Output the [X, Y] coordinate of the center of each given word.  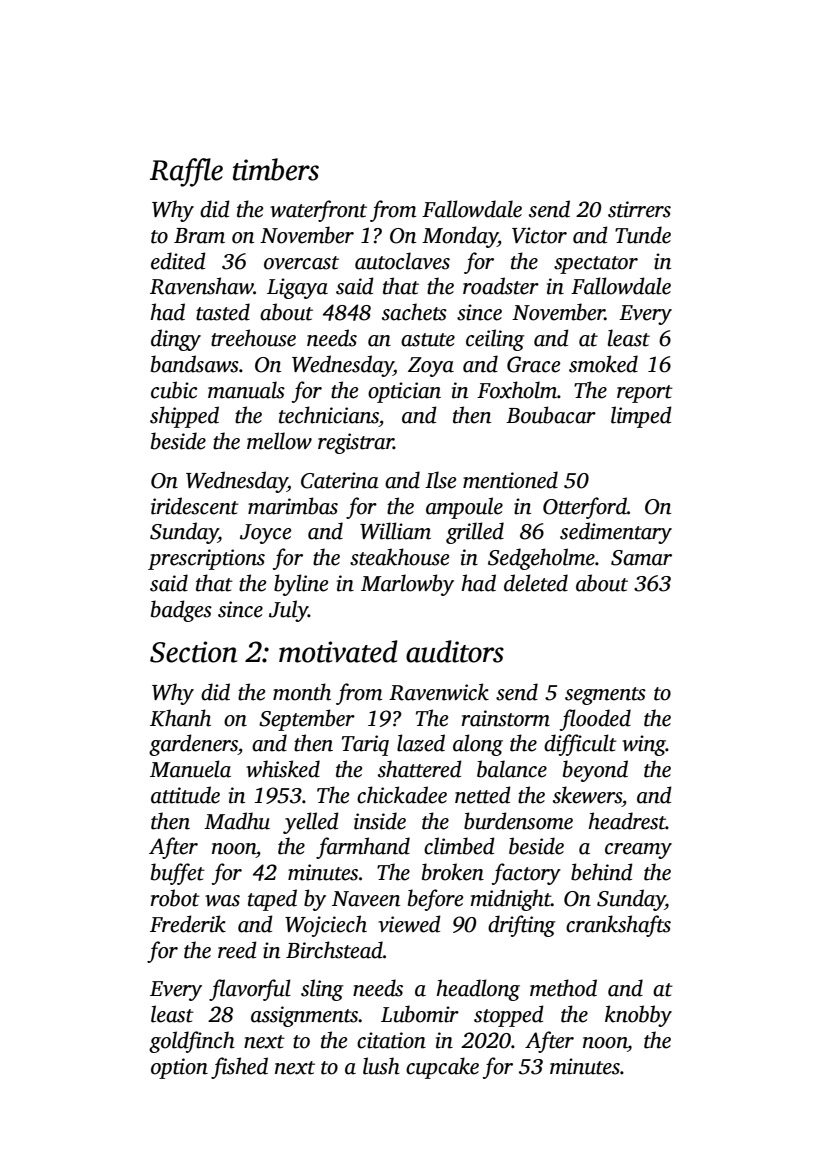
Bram [199, 236]
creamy [638, 851]
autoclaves [402, 261]
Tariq [365, 745]
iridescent [195, 506]
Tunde [643, 235]
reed [237, 950]
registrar [356, 443]
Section [193, 652]
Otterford [585, 508]
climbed [459, 846]
